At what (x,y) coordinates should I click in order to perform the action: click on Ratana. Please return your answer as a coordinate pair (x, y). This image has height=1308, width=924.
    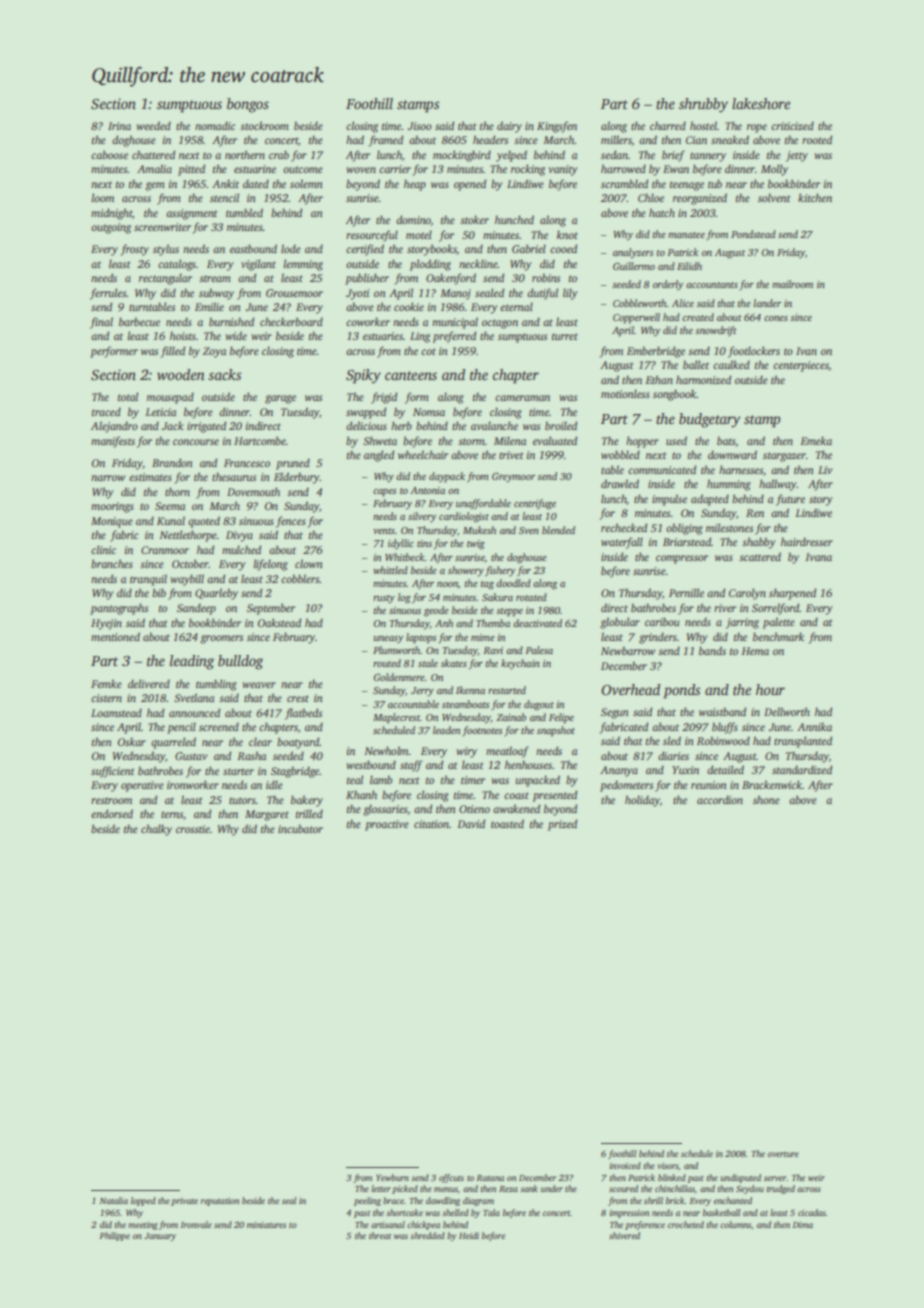
    Looking at the image, I should click on (490, 1178).
